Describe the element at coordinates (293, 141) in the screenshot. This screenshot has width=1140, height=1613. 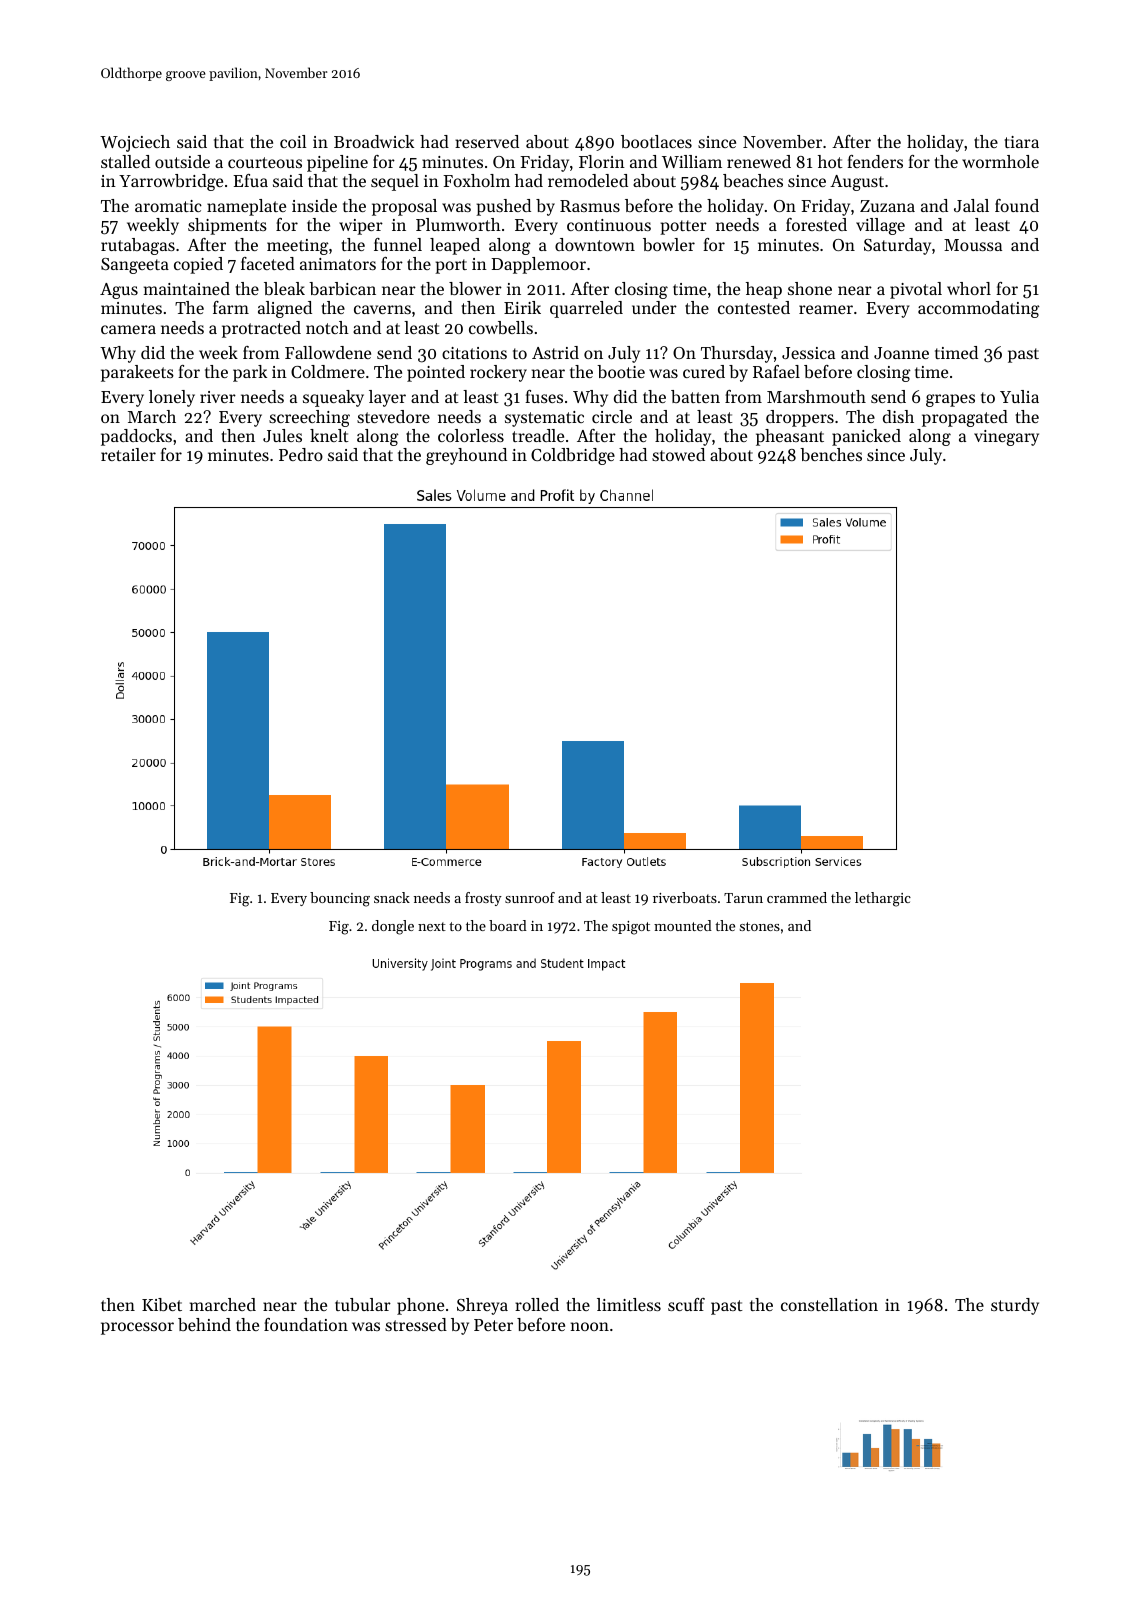
I see `coil` at that location.
